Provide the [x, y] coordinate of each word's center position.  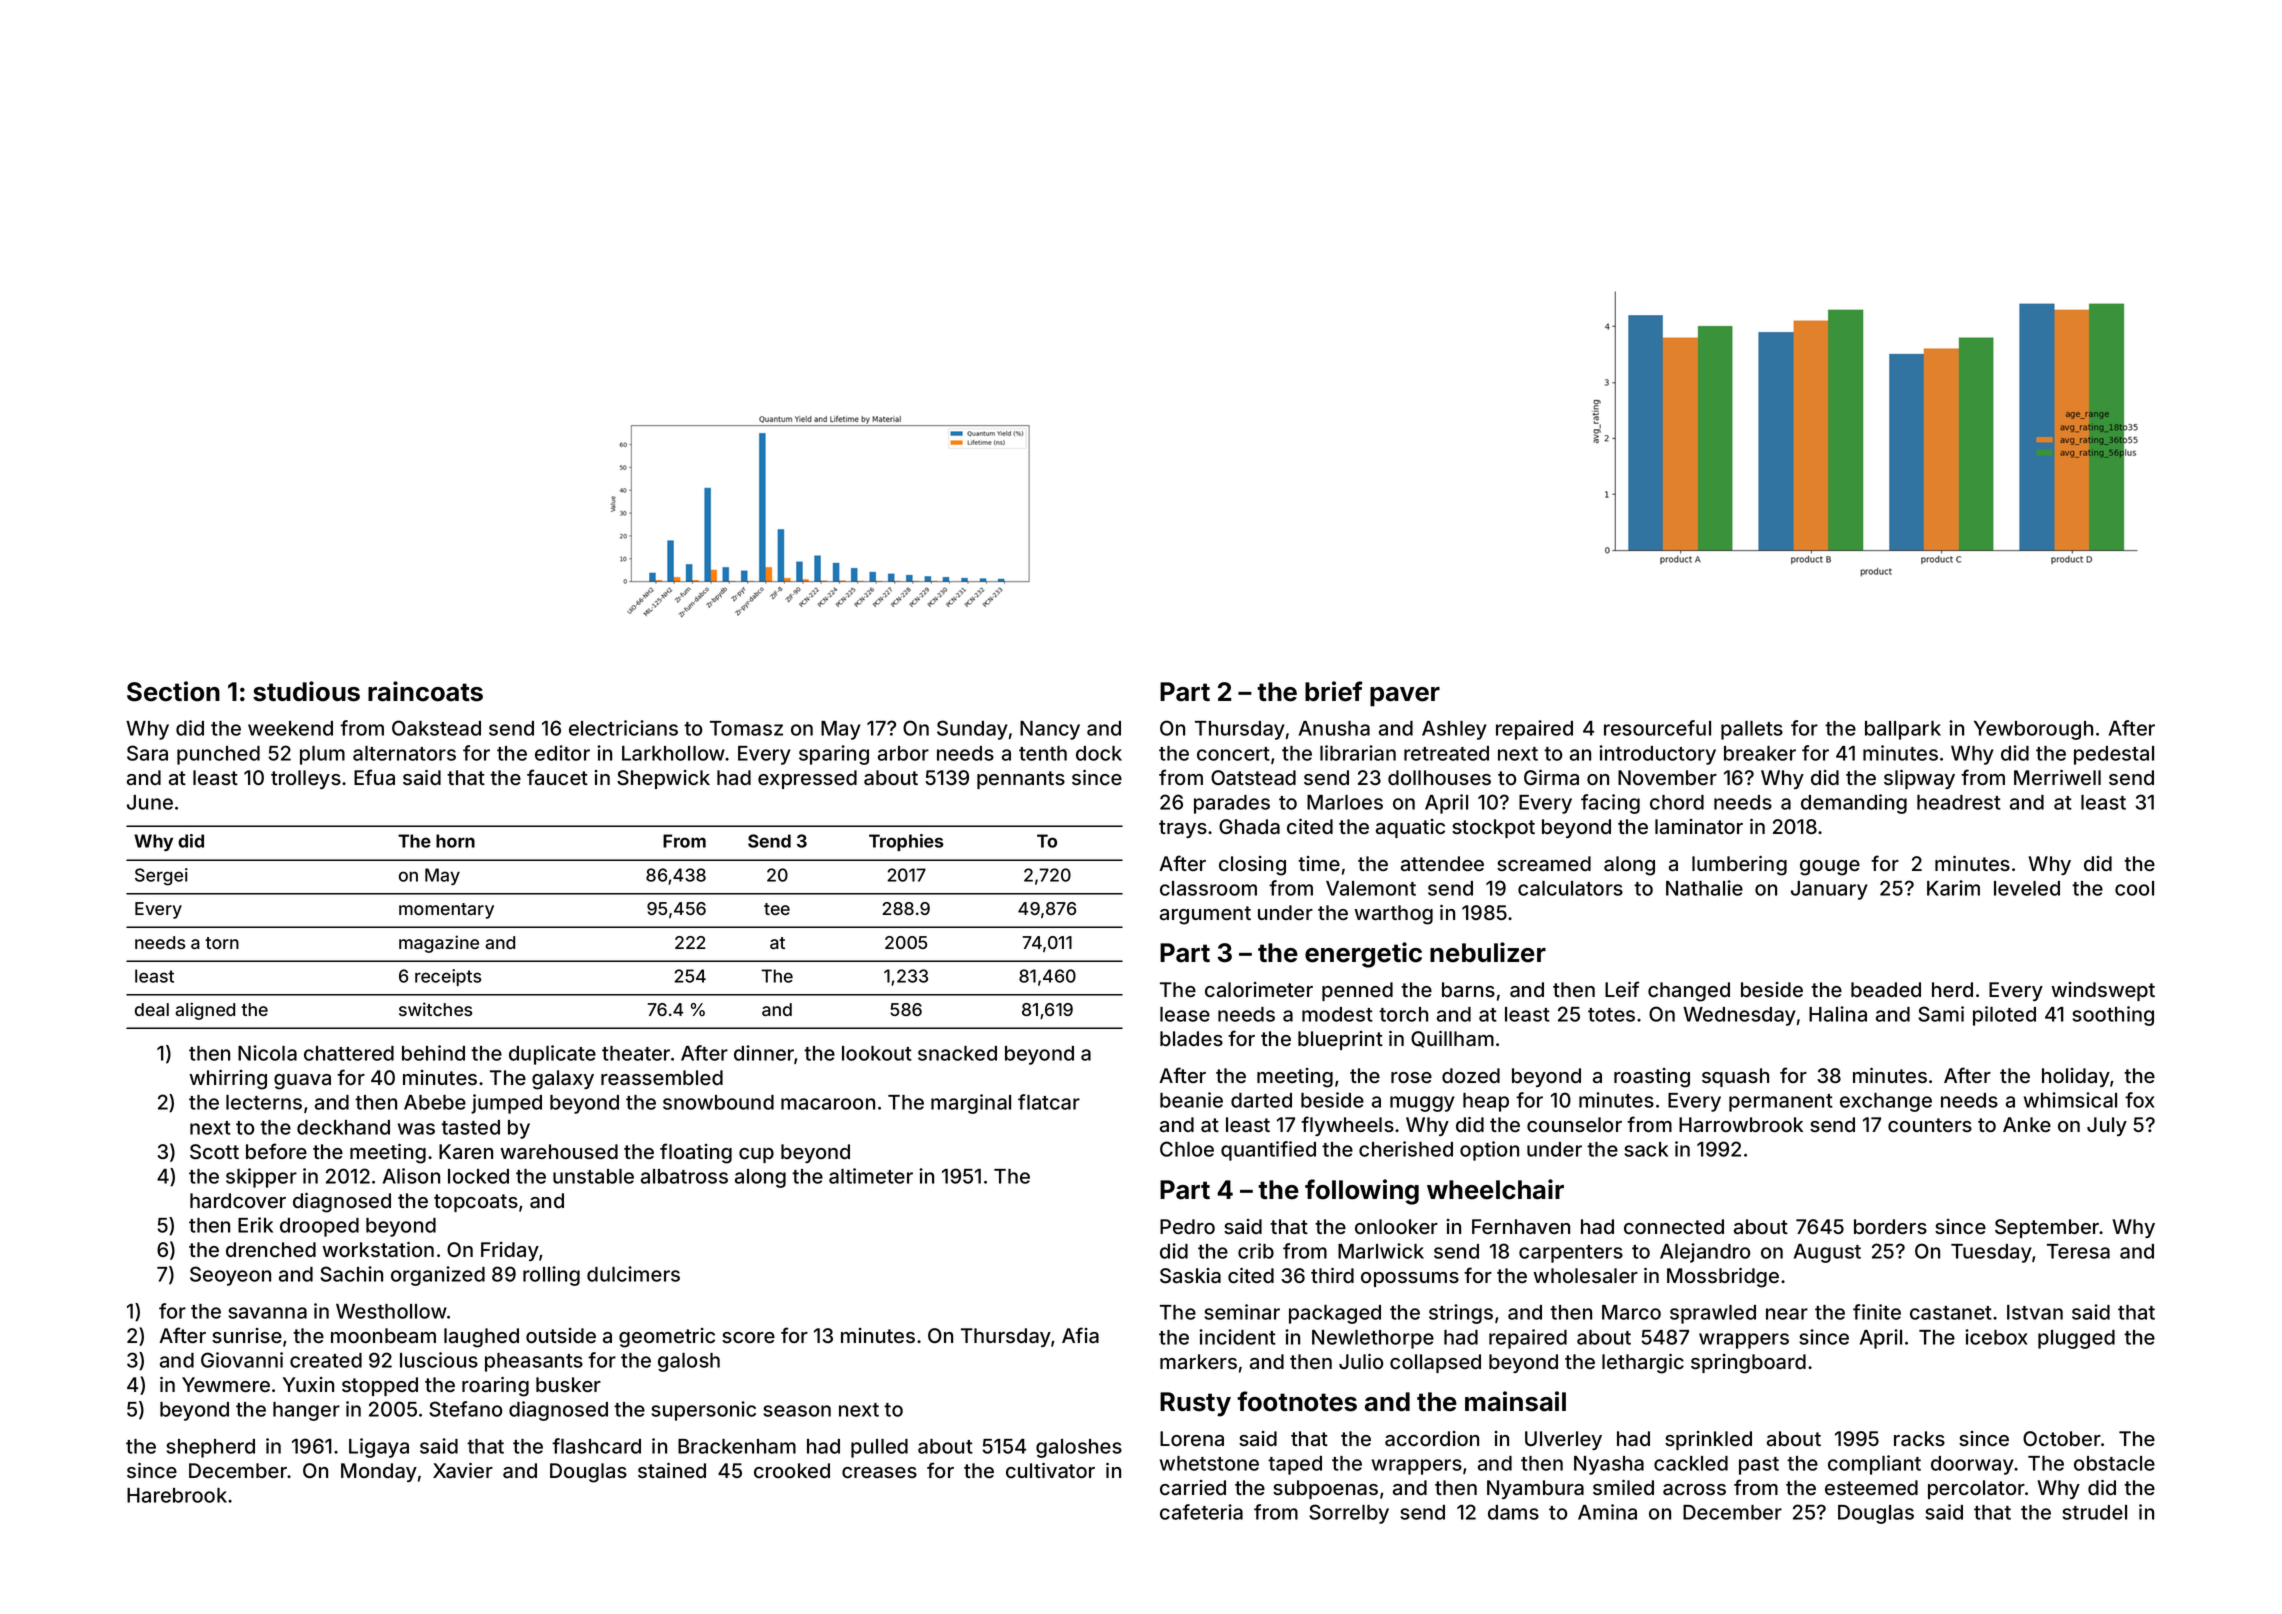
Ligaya [379, 1448]
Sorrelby [1349, 1514]
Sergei [161, 877]
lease [1185, 1014]
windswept [2103, 991]
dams [1513, 1512]
